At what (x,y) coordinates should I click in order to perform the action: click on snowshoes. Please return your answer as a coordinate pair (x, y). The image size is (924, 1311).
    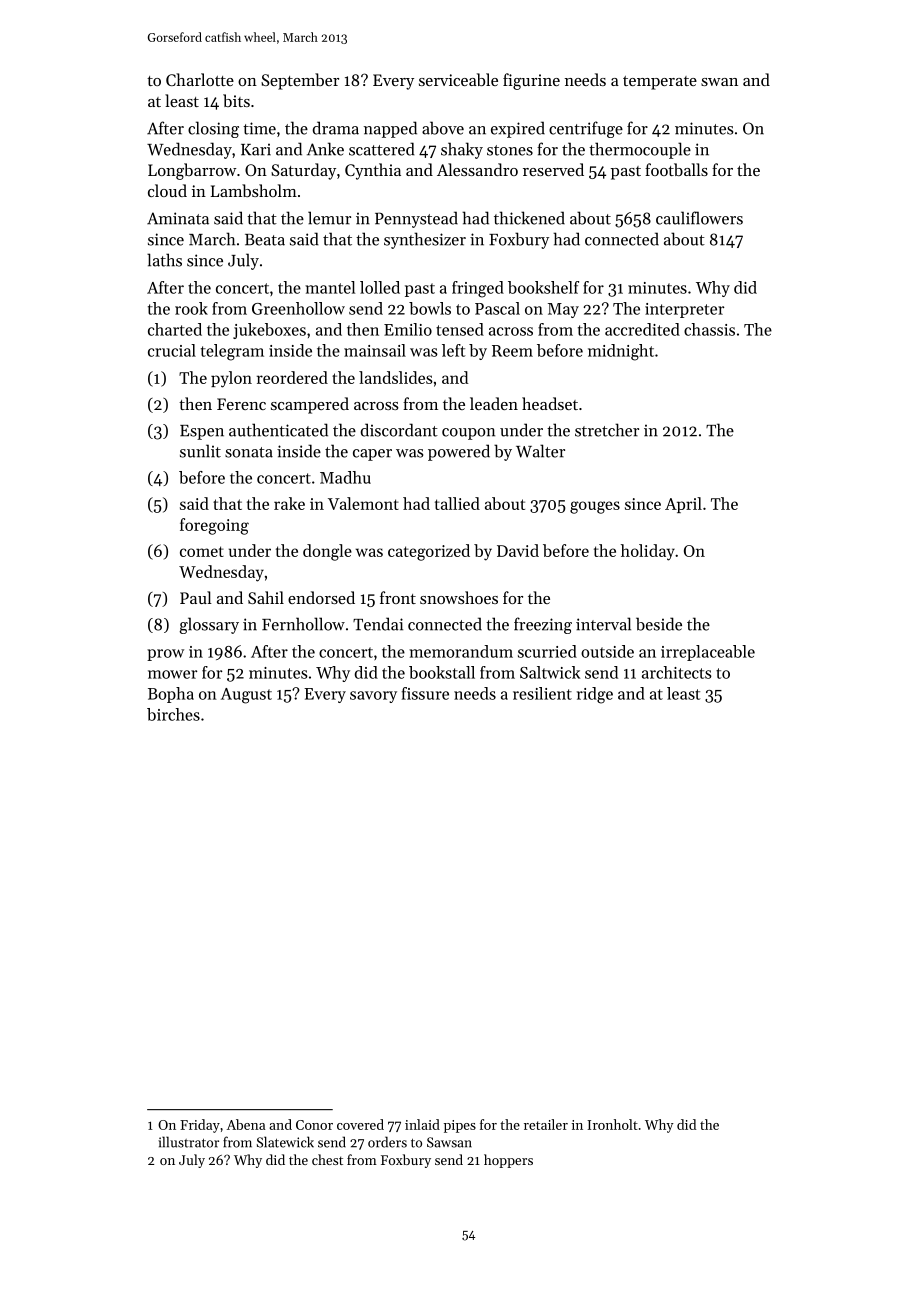
    Looking at the image, I should click on (459, 597).
